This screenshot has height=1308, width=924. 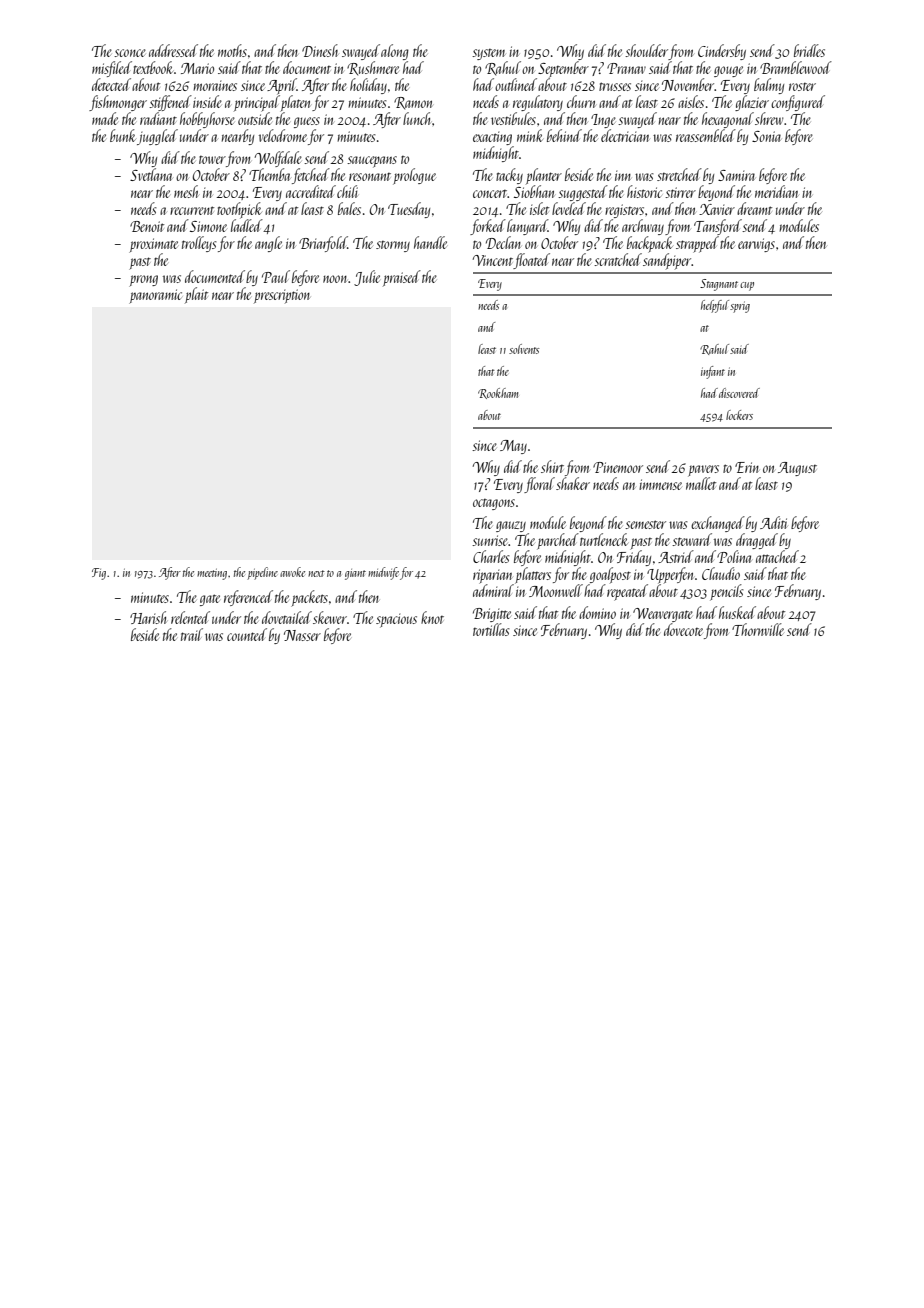 What do you see at coordinates (488, 54) in the screenshot?
I see `system` at bounding box center [488, 54].
